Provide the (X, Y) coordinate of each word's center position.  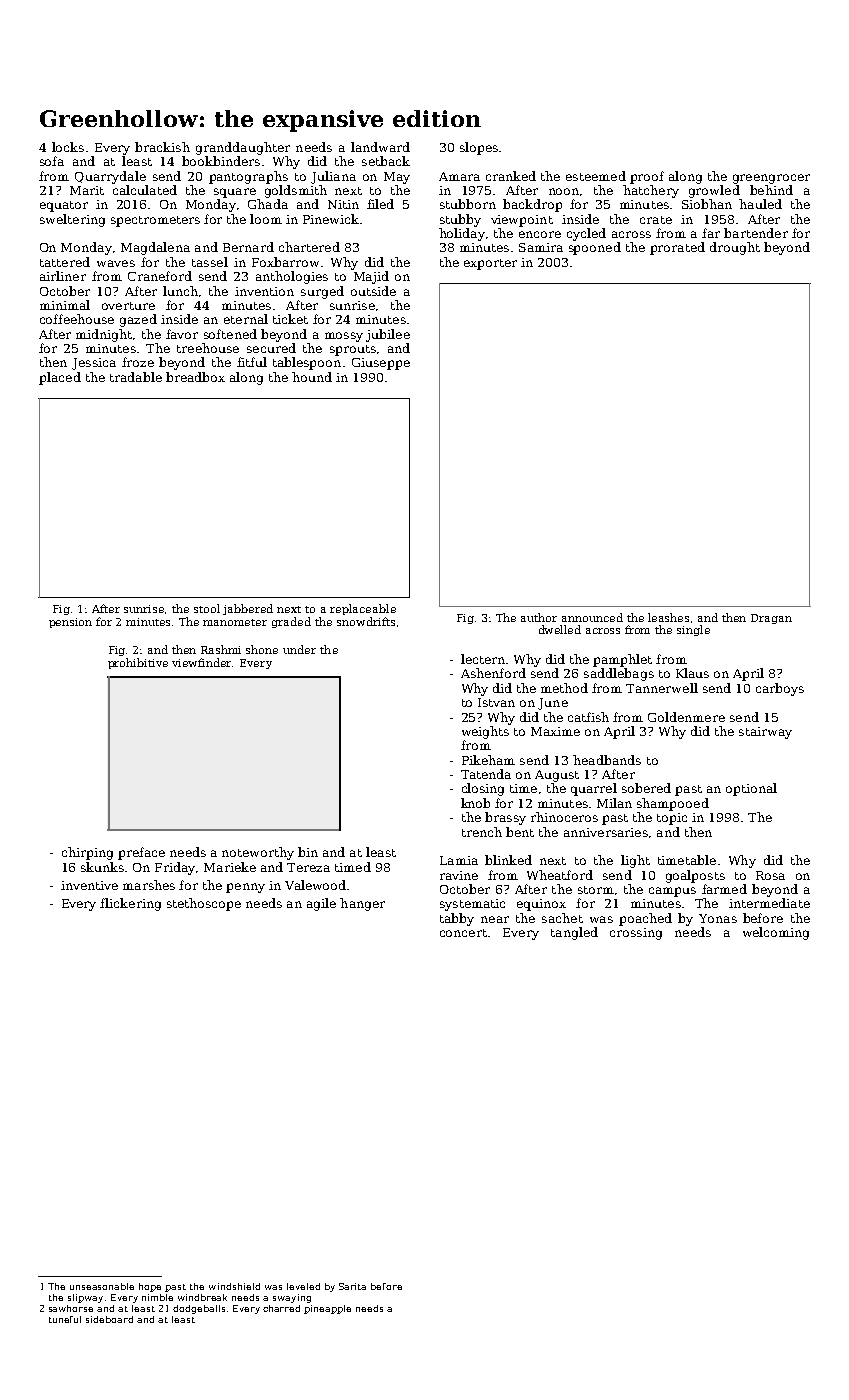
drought (735, 248)
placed (60, 378)
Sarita (352, 1286)
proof (647, 177)
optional (751, 789)
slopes (479, 148)
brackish (162, 147)
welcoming (776, 933)
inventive (89, 885)
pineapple (327, 1309)
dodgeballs (199, 1309)
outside (373, 291)
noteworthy (258, 853)
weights (485, 732)
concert (463, 933)
